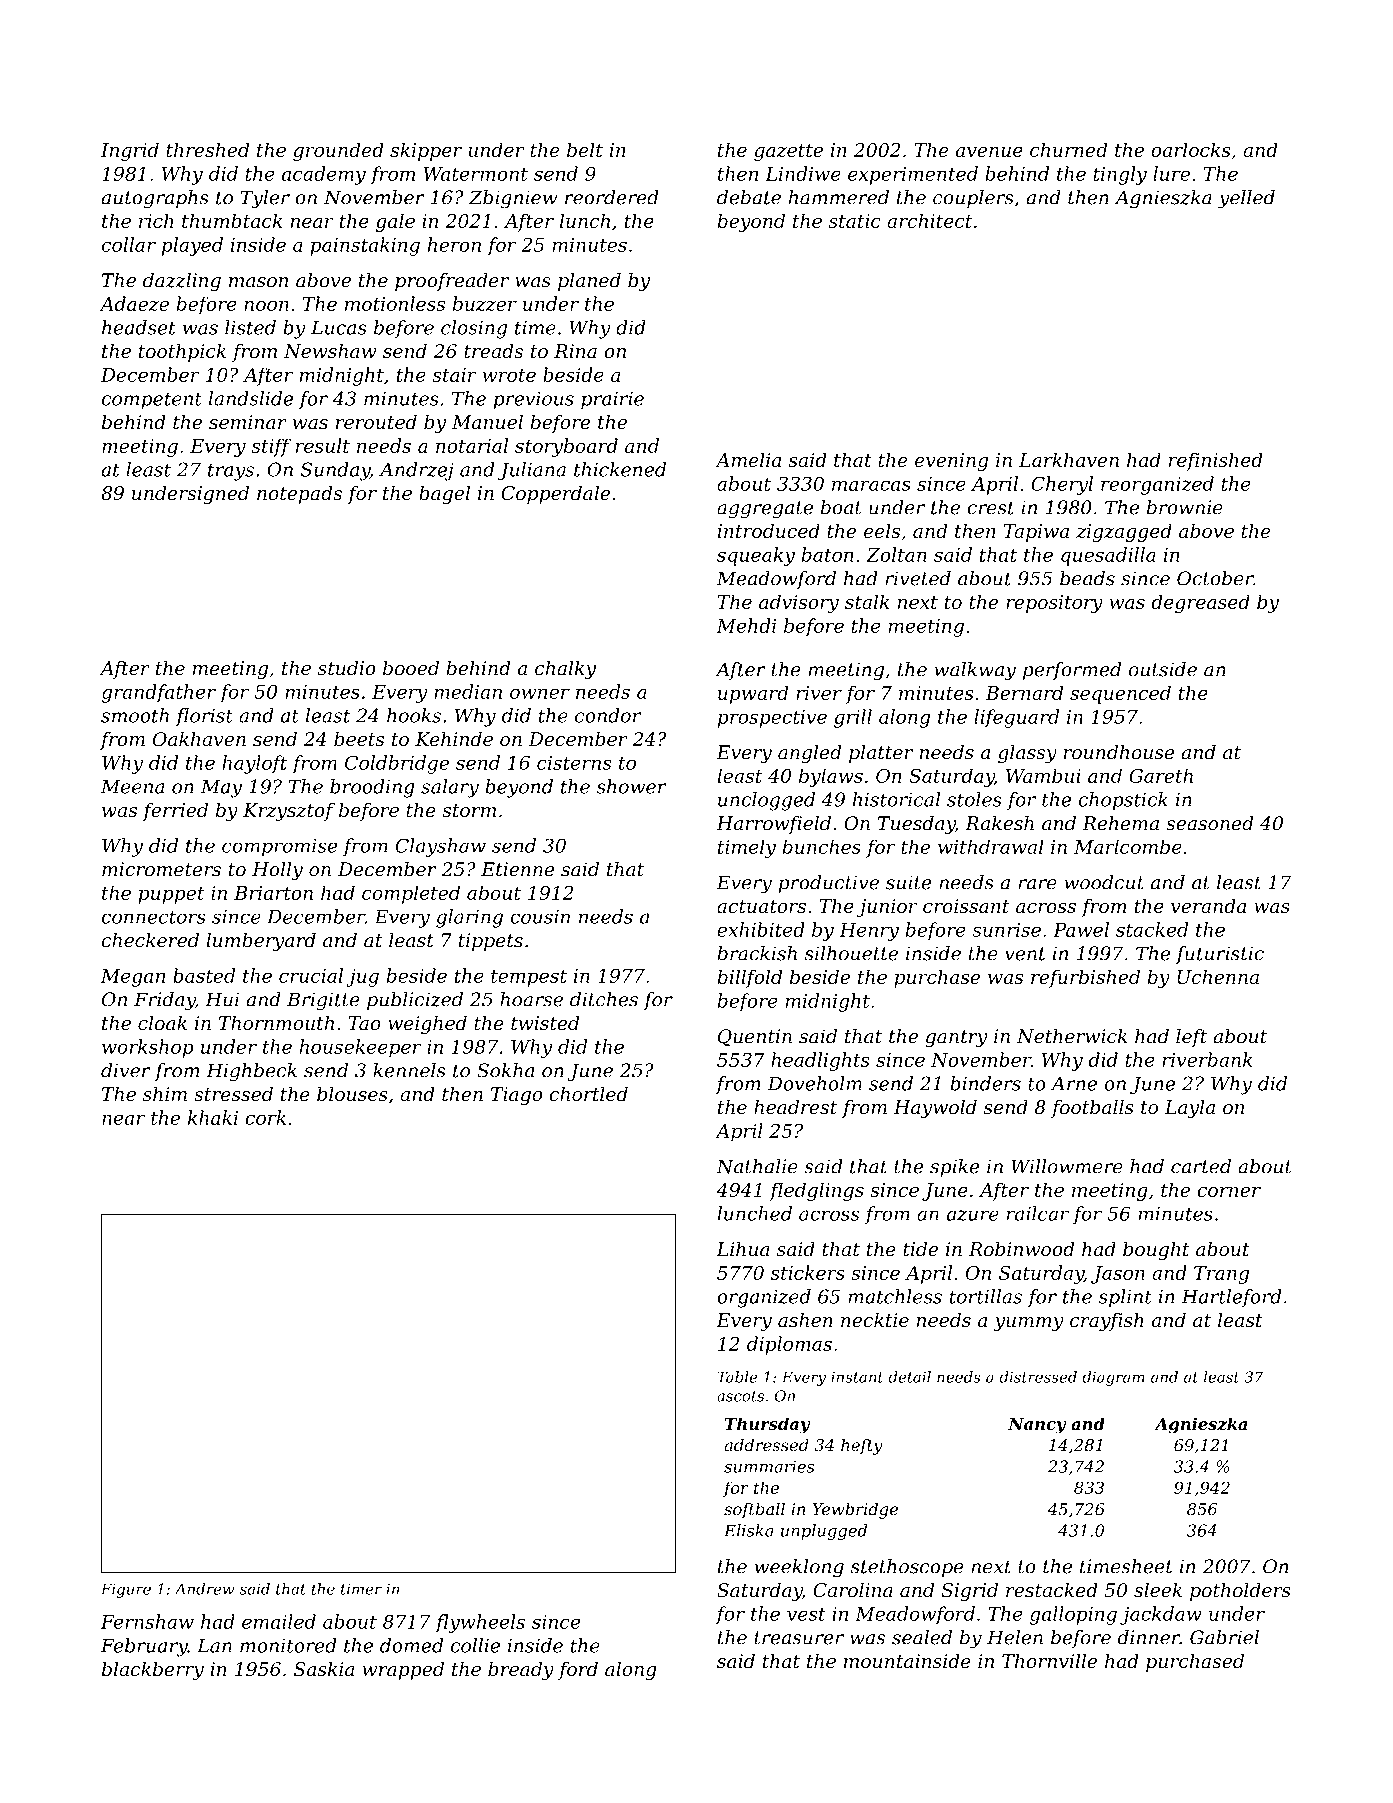  What do you see at coordinates (352, 1094) in the screenshot?
I see `blouses` at bounding box center [352, 1094].
